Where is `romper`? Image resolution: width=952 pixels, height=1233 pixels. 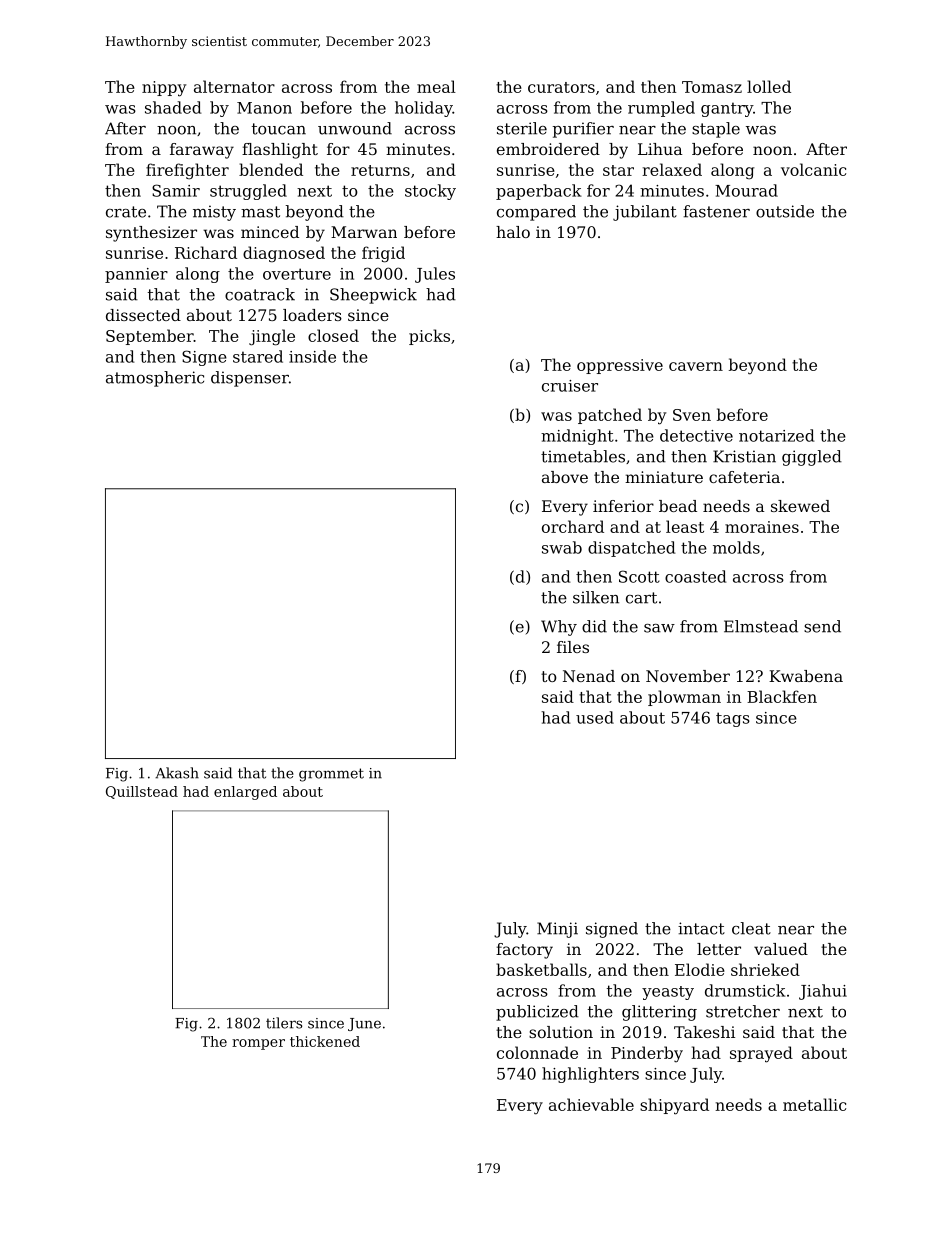
romper is located at coordinates (258, 1044).
